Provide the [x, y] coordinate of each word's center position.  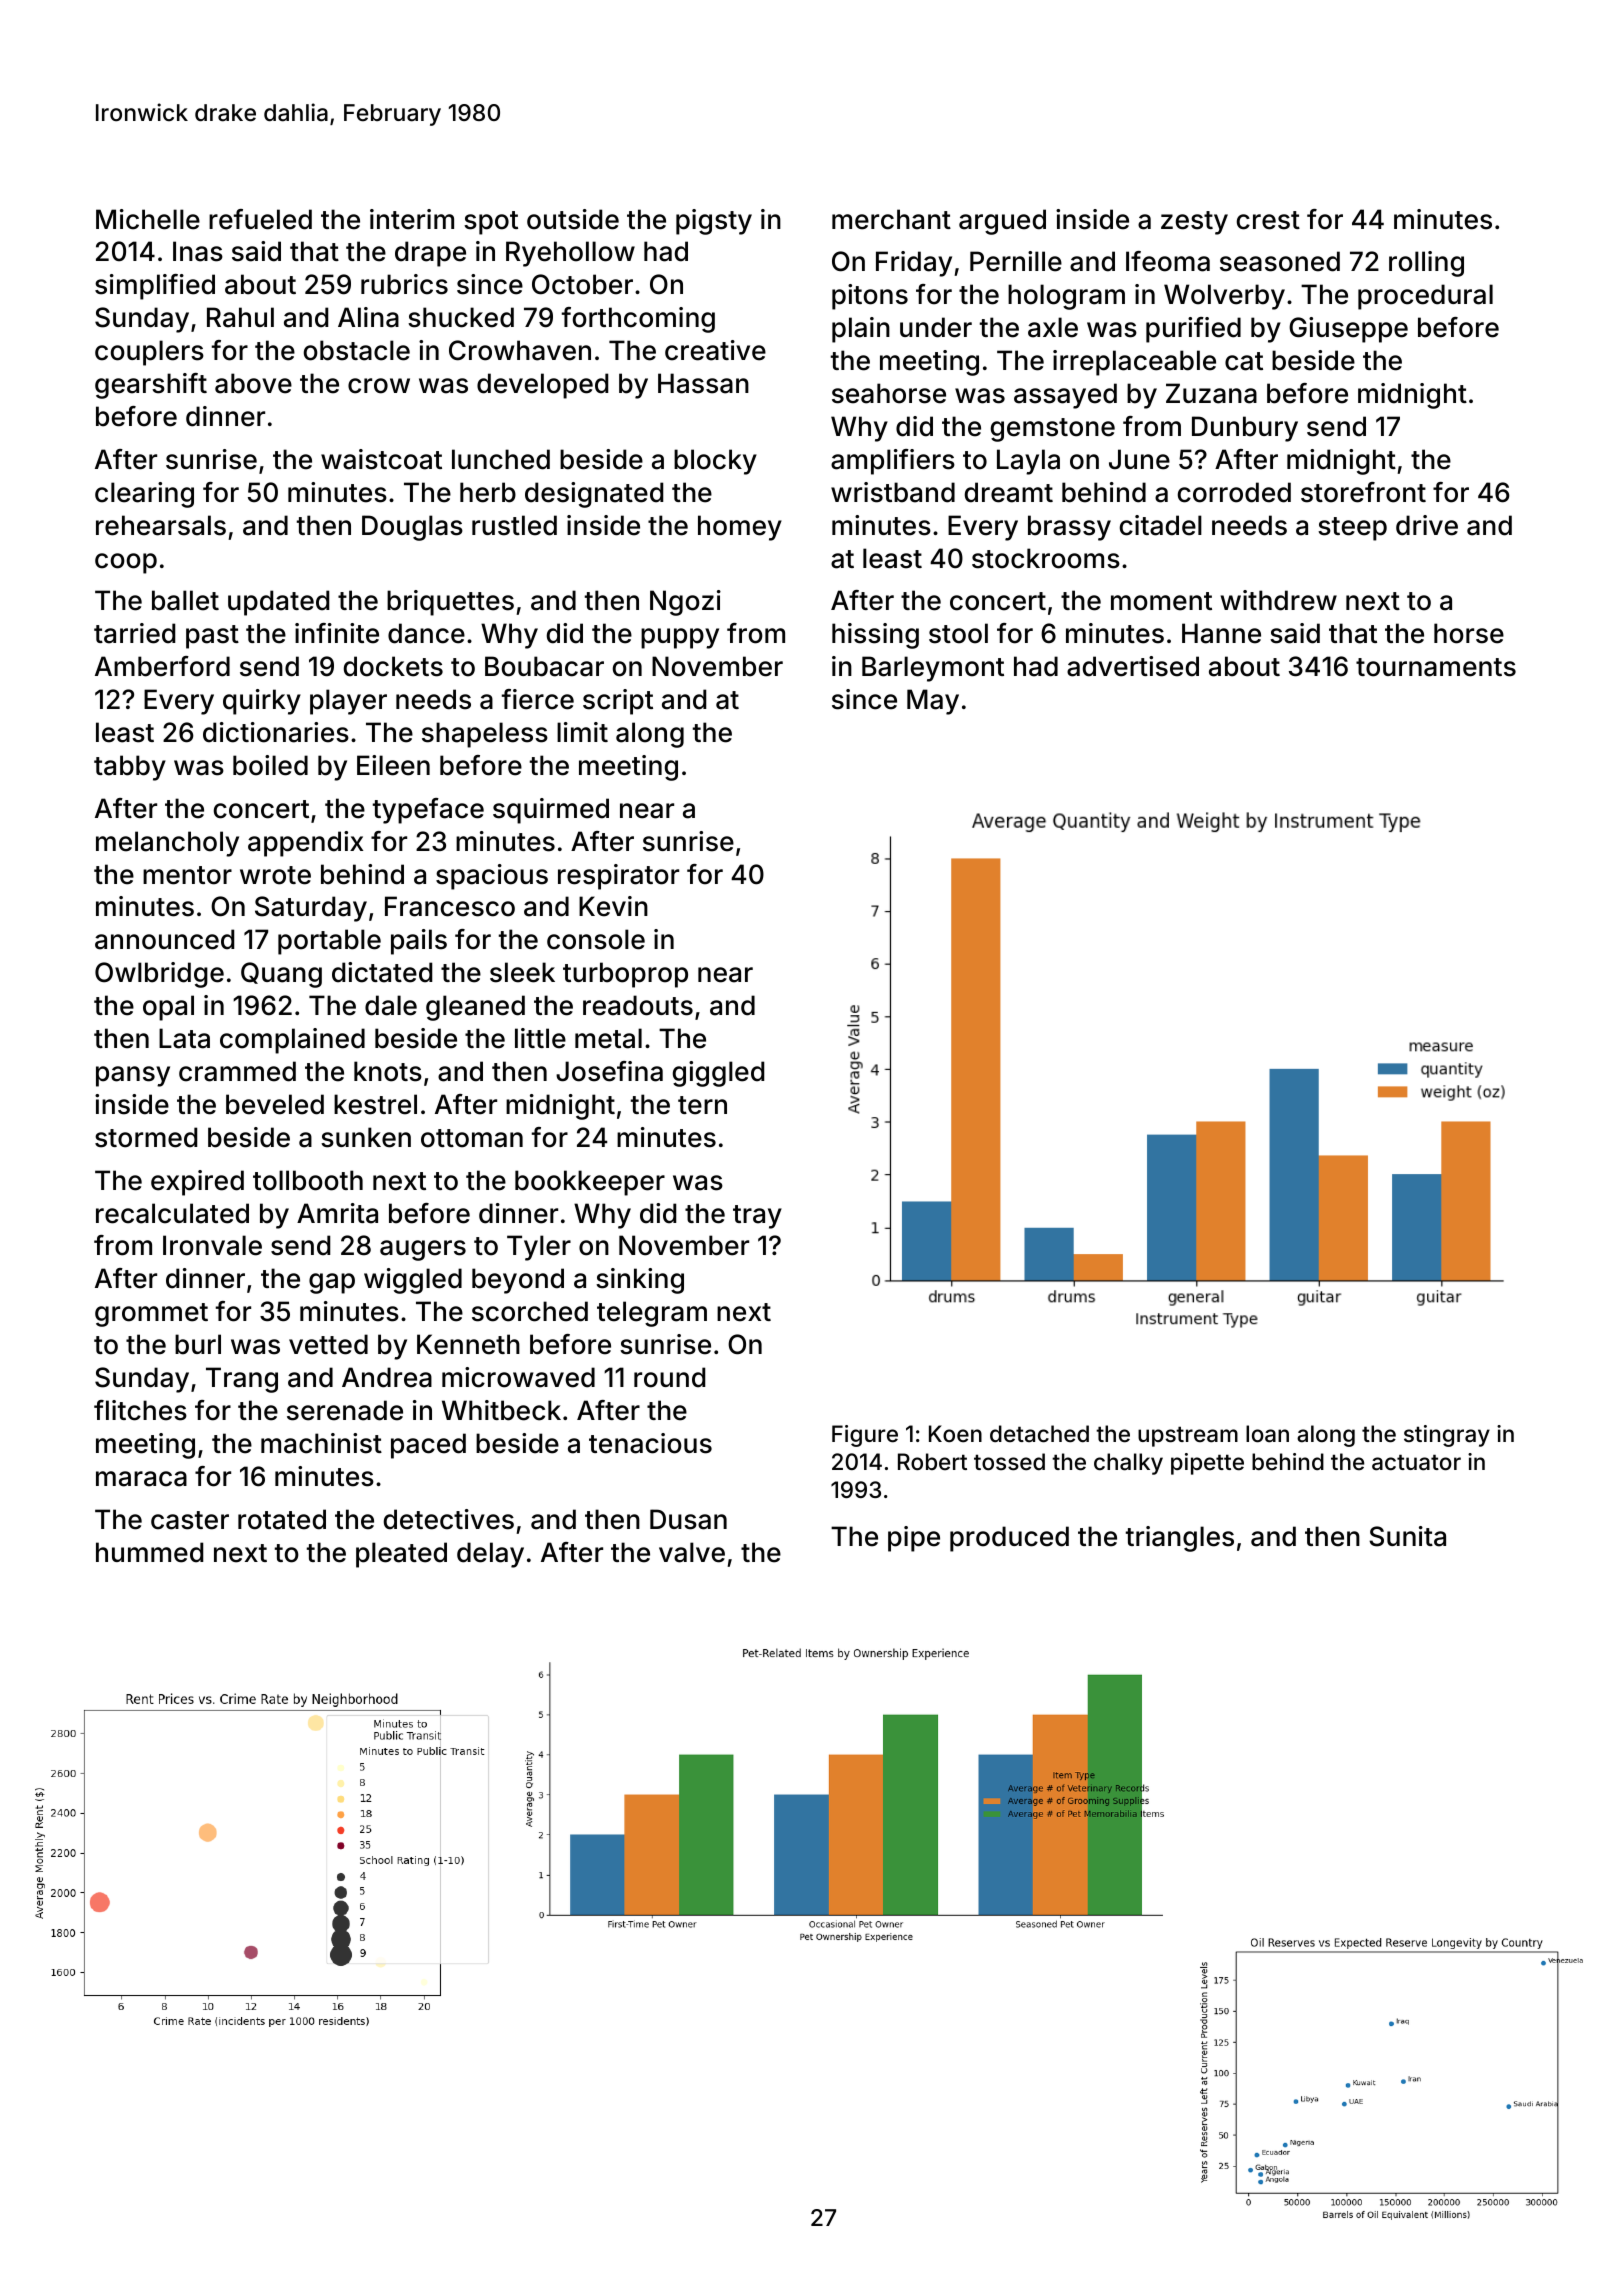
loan [1267, 1434]
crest [1268, 220]
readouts [638, 1005]
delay [490, 1555]
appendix [305, 844]
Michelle [148, 219]
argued [1002, 222]
